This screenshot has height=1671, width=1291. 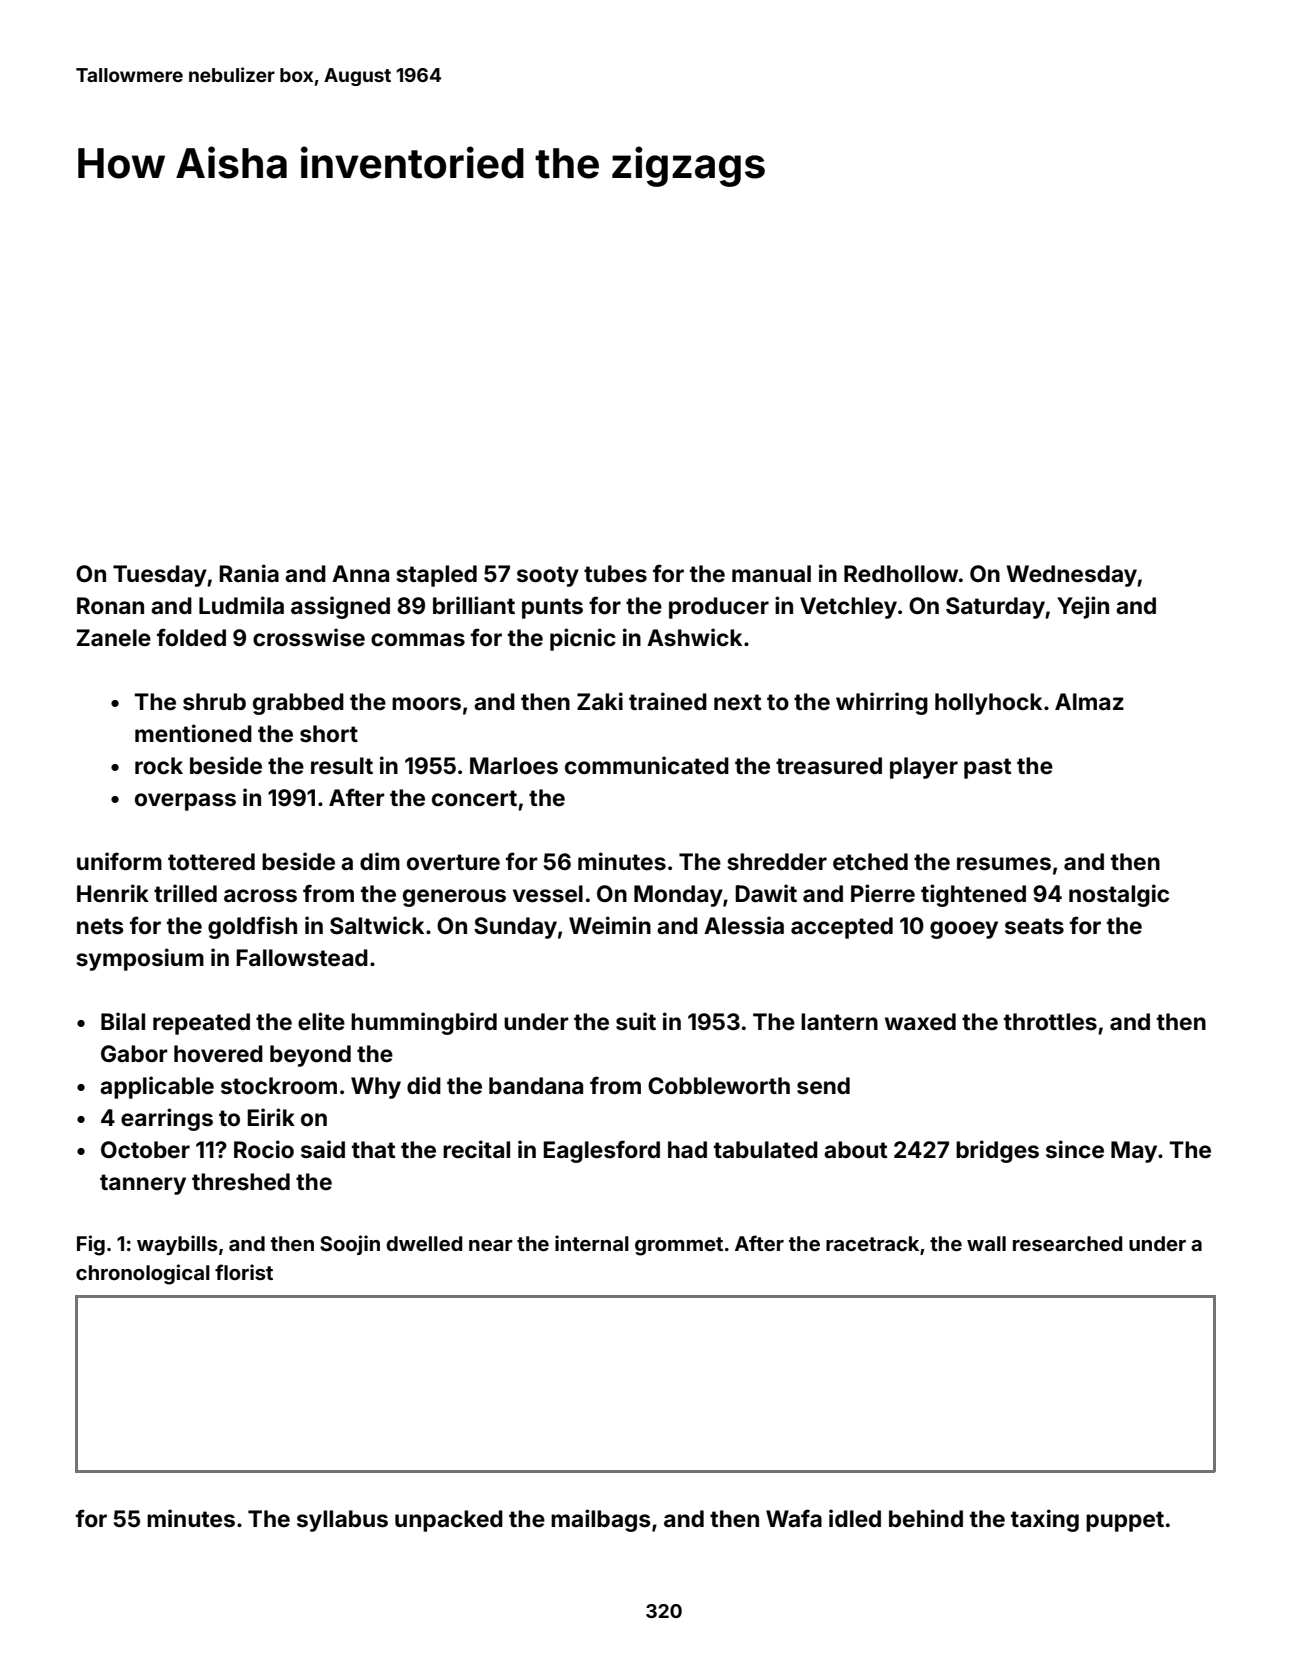 I want to click on manual, so click(x=771, y=574).
